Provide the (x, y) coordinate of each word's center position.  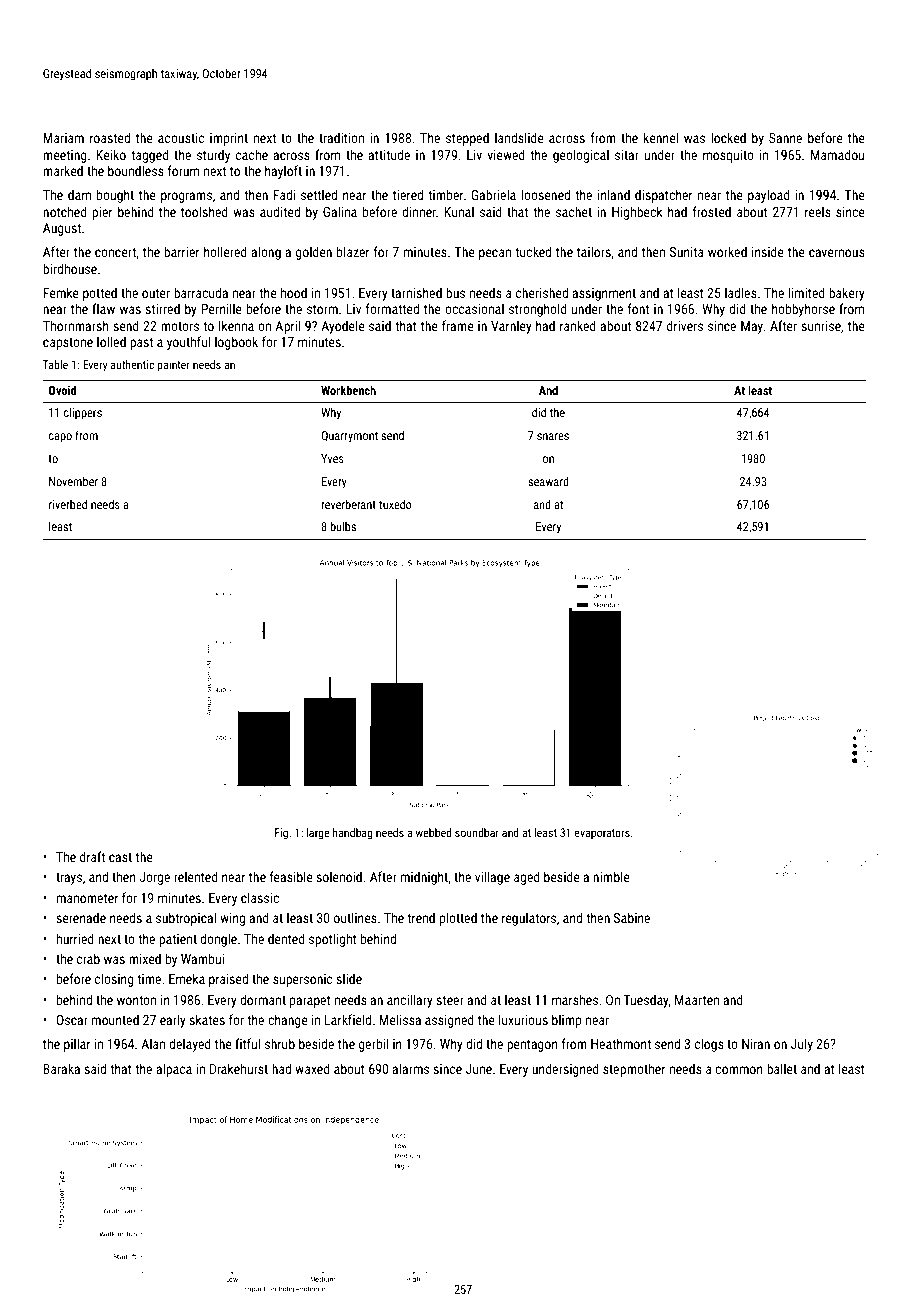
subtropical (186, 919)
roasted (110, 137)
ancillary (410, 1001)
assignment (604, 294)
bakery (847, 294)
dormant (263, 999)
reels (818, 211)
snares (553, 436)
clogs (709, 1045)
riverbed (68, 504)
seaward (548, 481)
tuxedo (395, 504)
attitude (389, 154)
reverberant (348, 504)
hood (294, 292)
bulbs (343, 526)
